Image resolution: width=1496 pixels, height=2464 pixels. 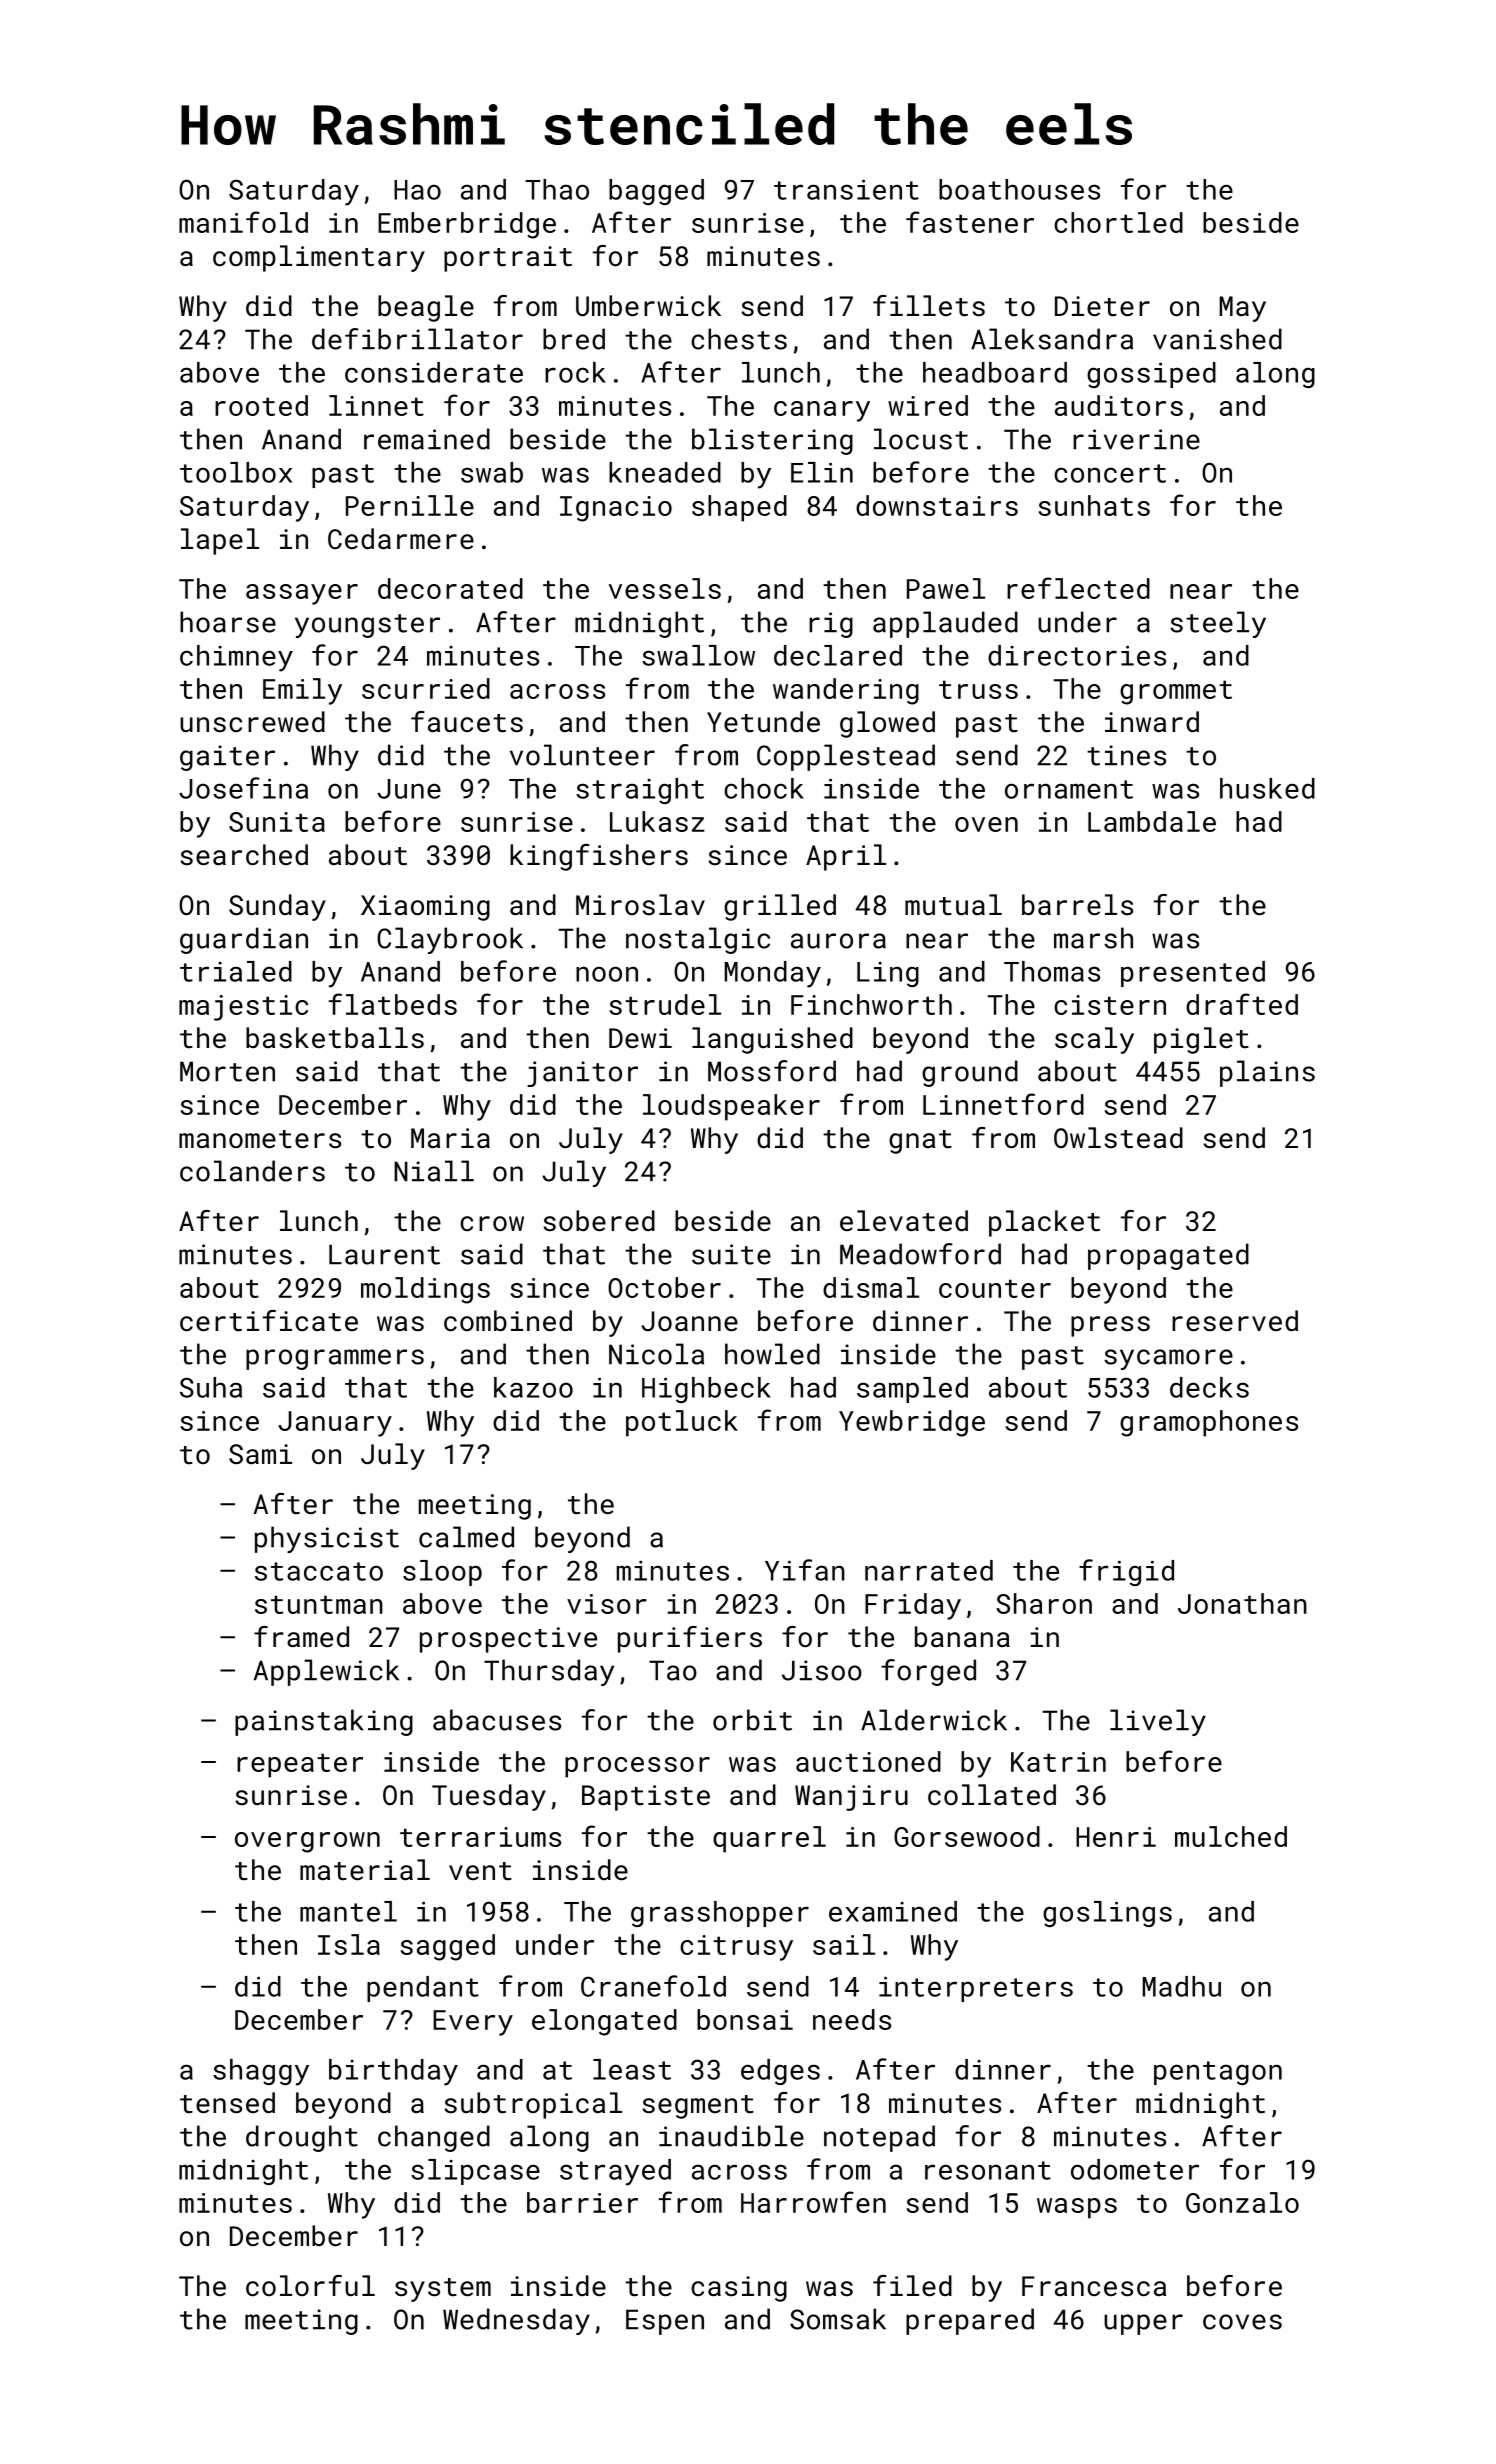 I want to click on remained, so click(x=427, y=439).
